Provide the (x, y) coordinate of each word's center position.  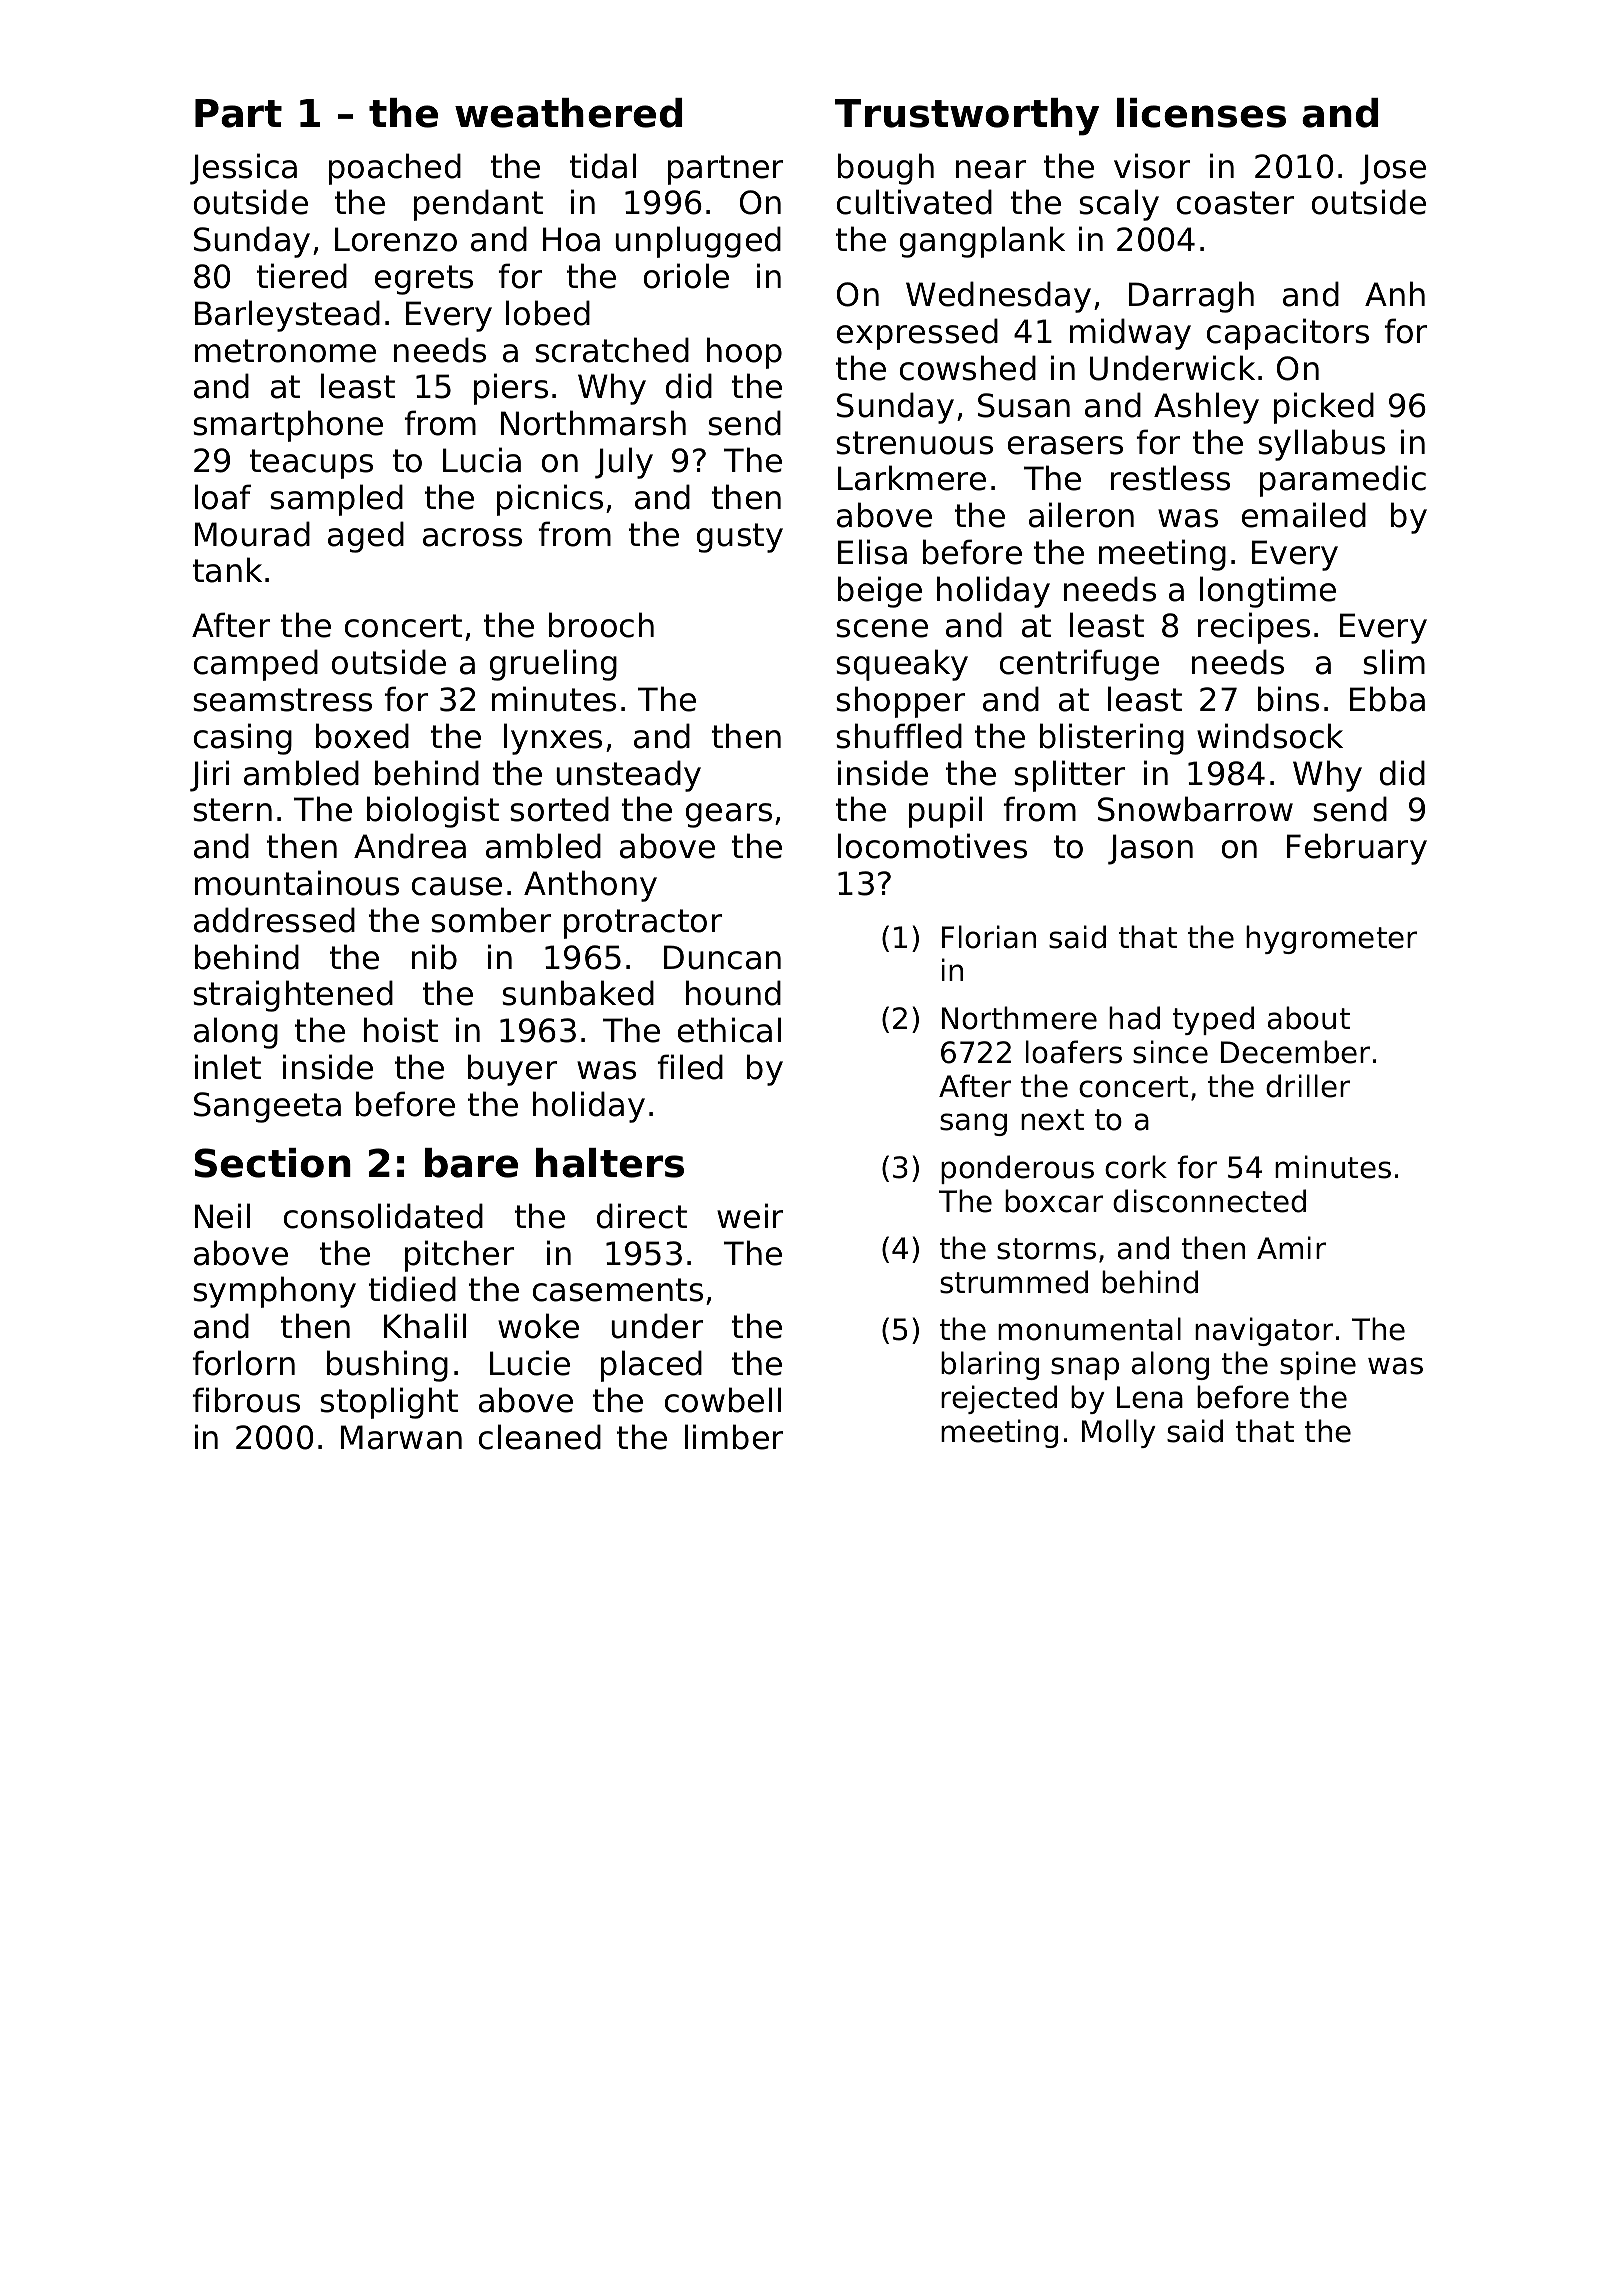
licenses (1201, 113)
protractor (643, 924)
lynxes (553, 739)
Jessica (243, 169)
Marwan (401, 1437)
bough (886, 169)
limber (734, 1437)
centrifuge (1079, 665)
